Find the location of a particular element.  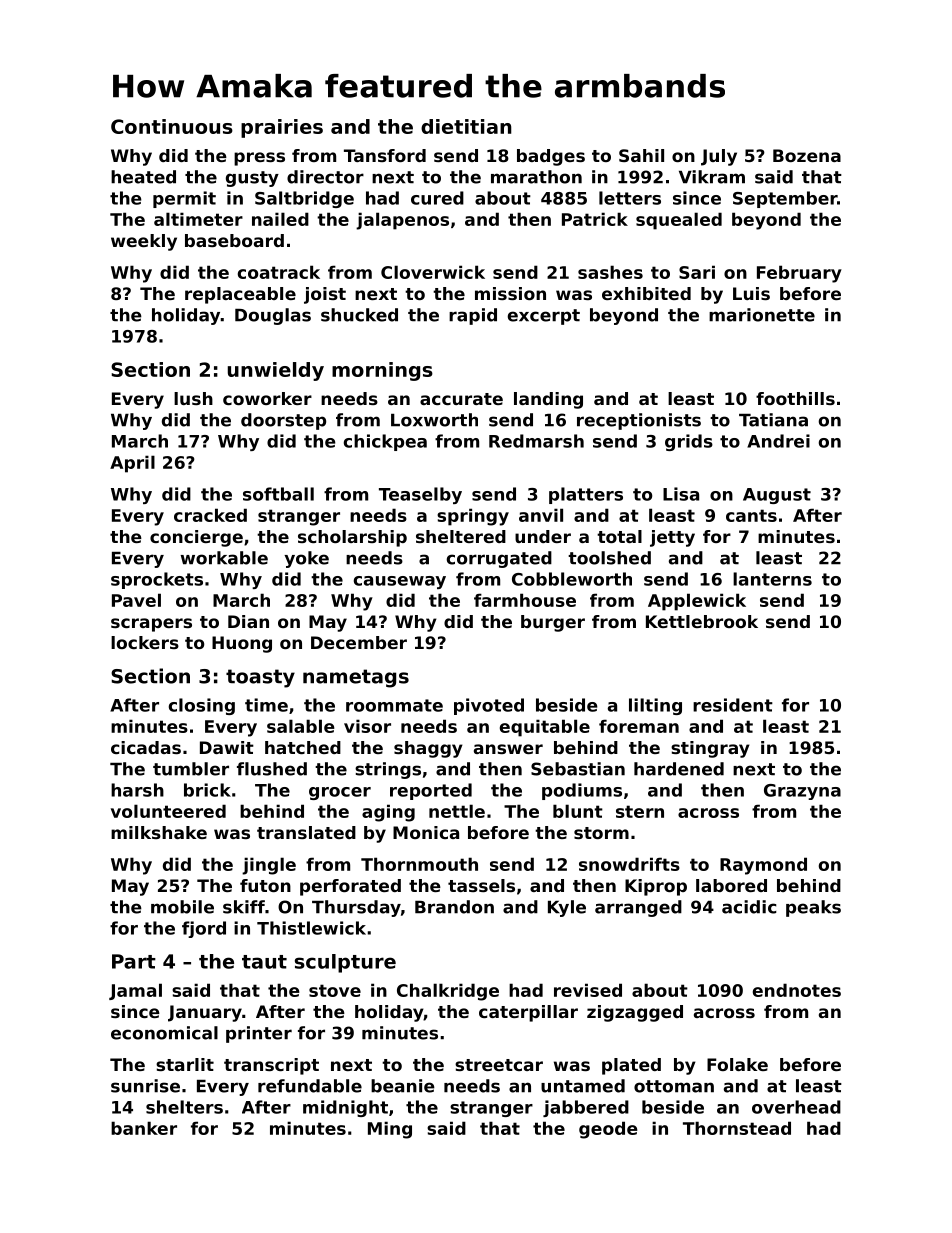

softball is located at coordinates (278, 494).
